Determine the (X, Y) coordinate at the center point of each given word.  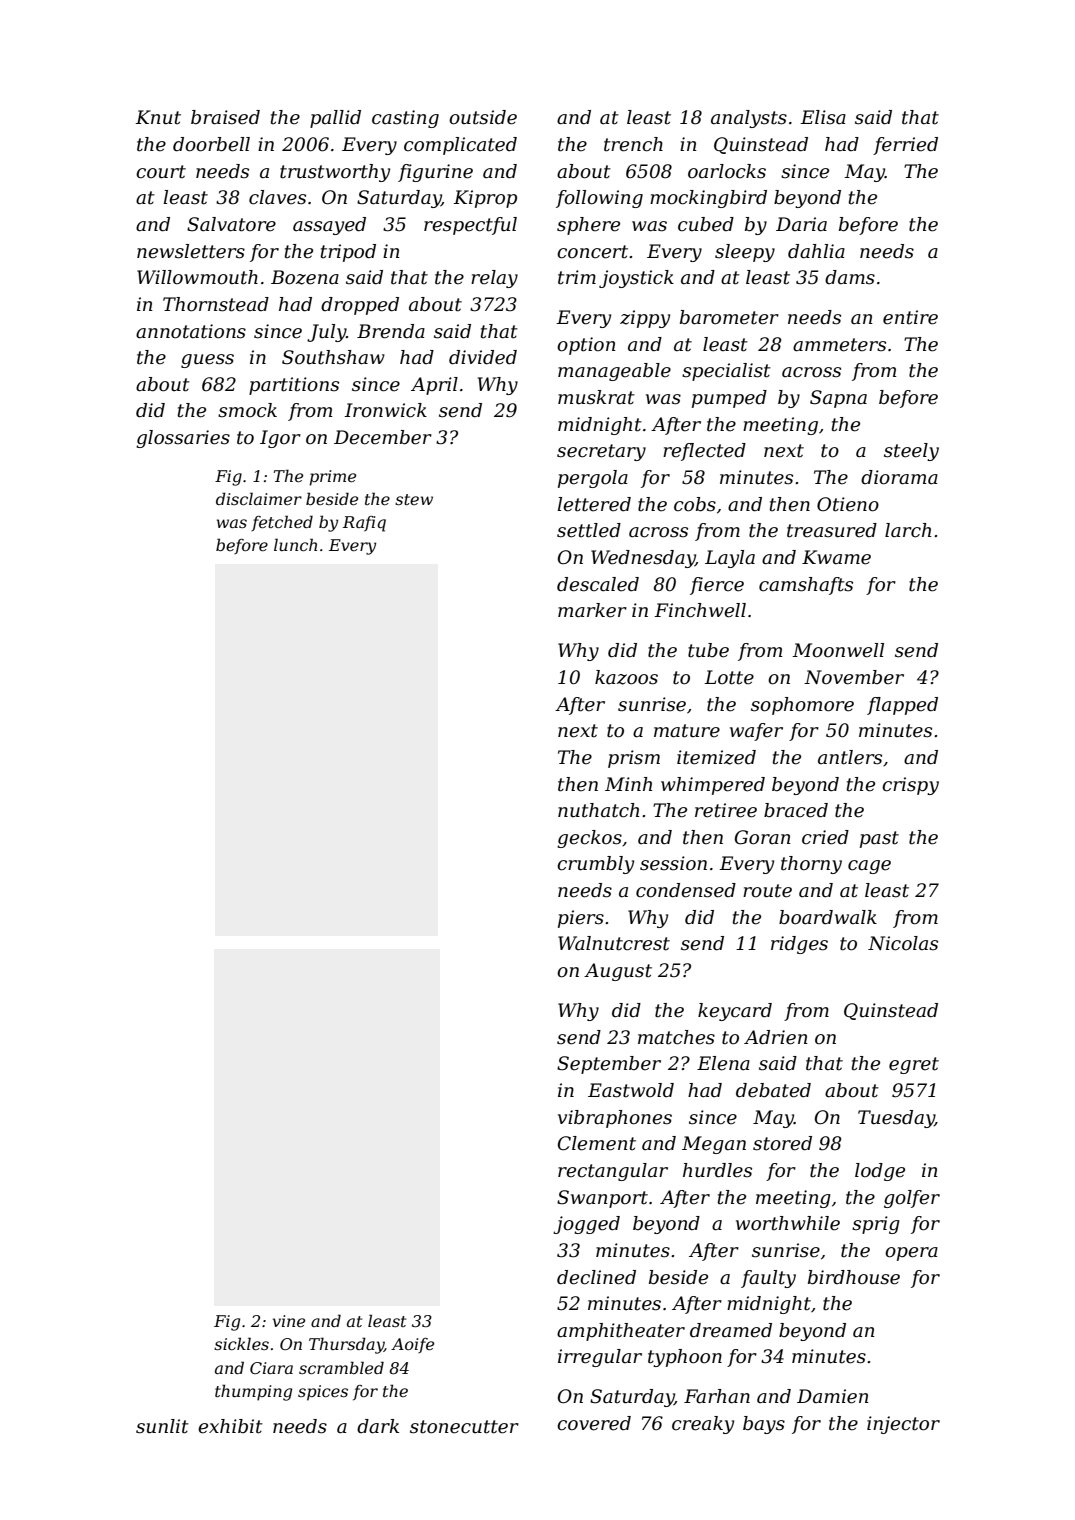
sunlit (162, 1426)
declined (596, 1277)
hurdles (717, 1170)
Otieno (848, 504)
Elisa (823, 117)
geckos (589, 839)
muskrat (596, 397)
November (854, 677)
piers (581, 919)
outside (483, 117)
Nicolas (903, 943)
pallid (335, 119)
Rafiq (364, 524)
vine (289, 1321)
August (618, 972)
